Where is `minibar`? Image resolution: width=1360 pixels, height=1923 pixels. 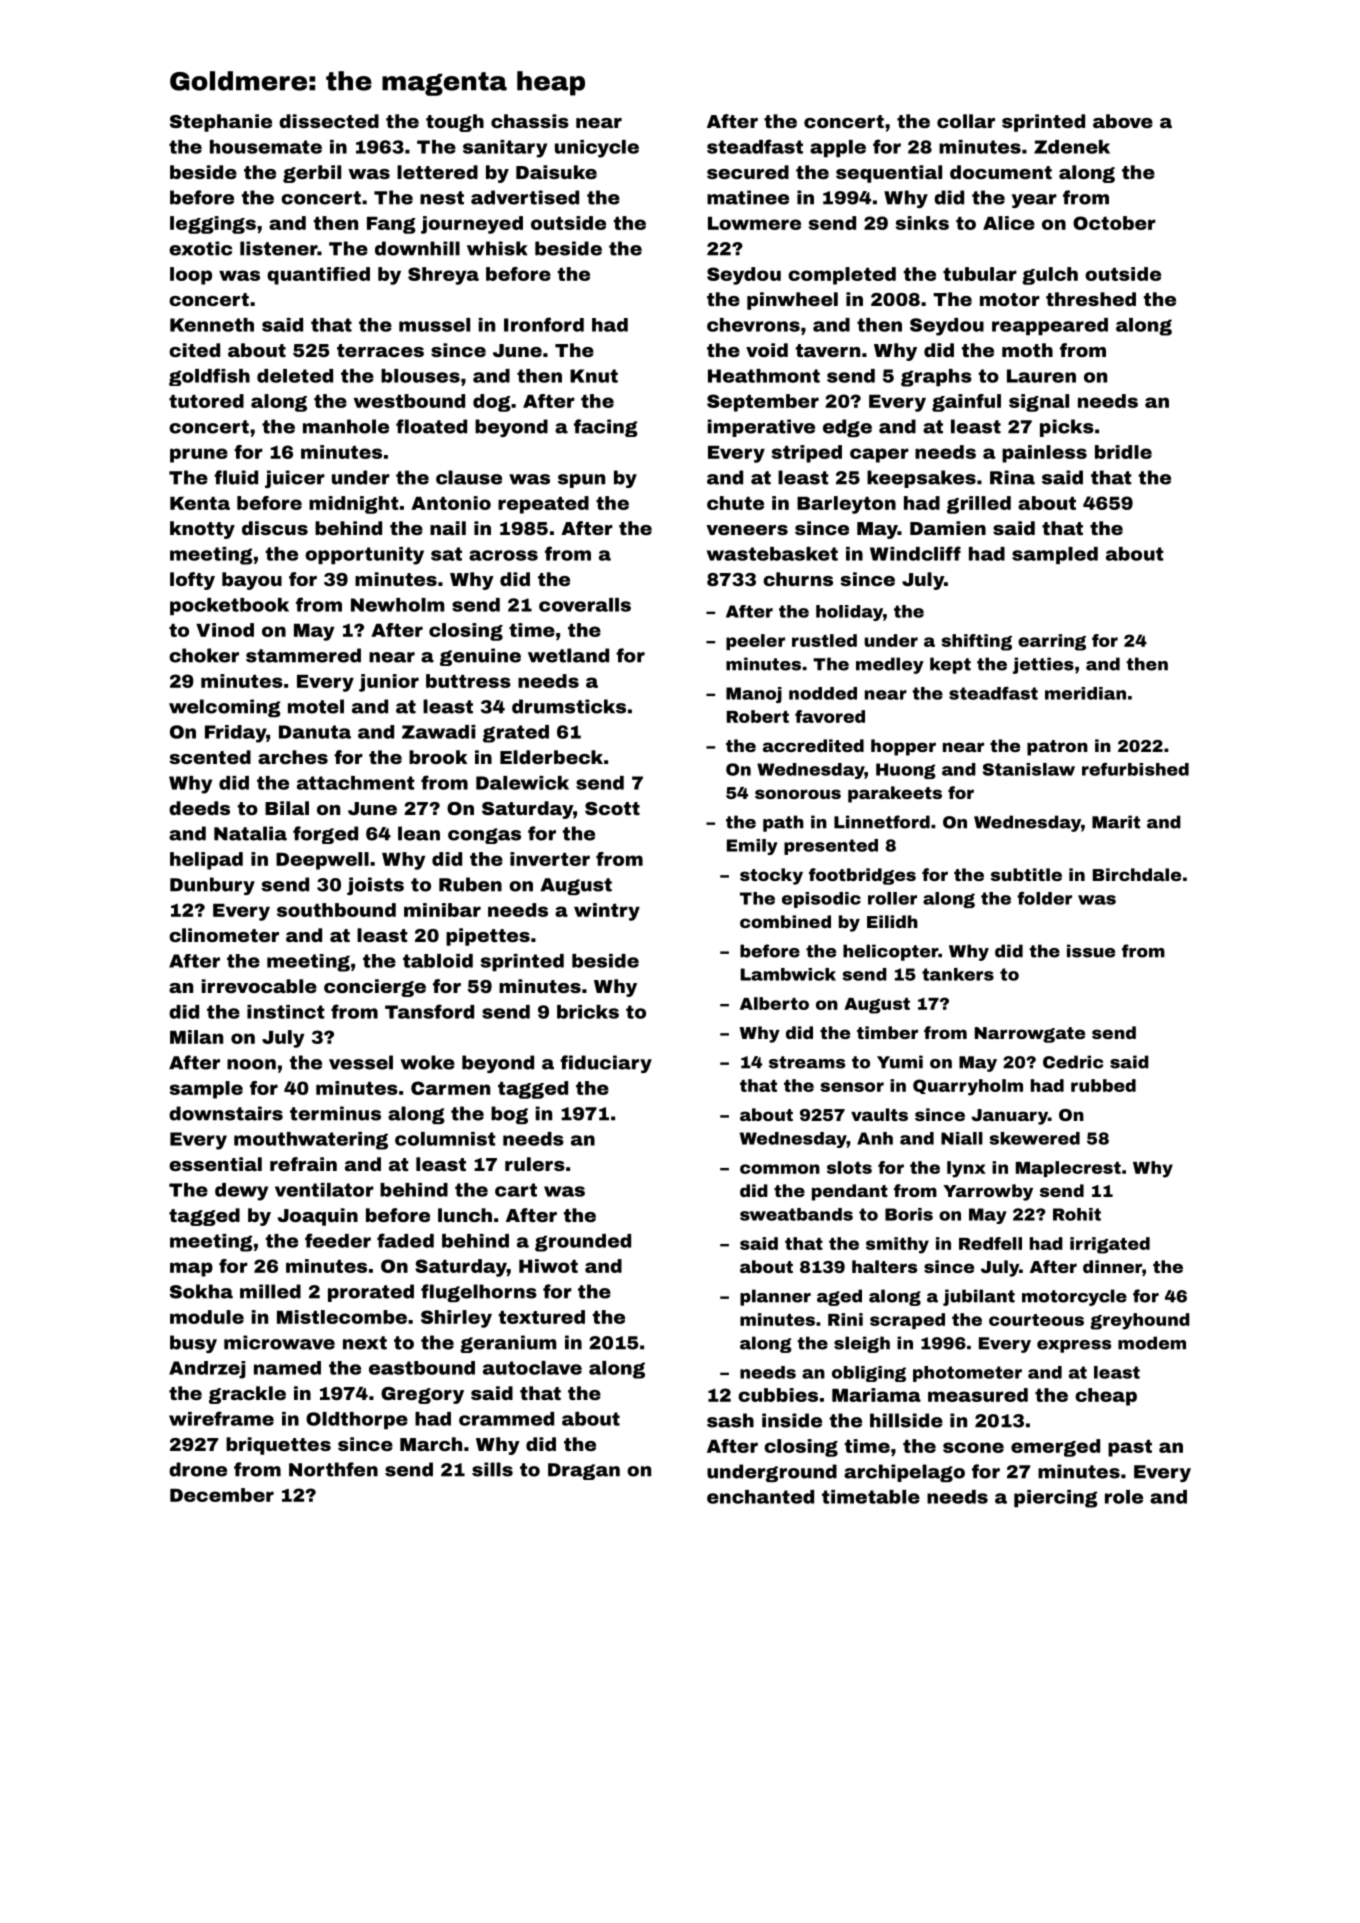 minibar is located at coordinates (442, 910).
